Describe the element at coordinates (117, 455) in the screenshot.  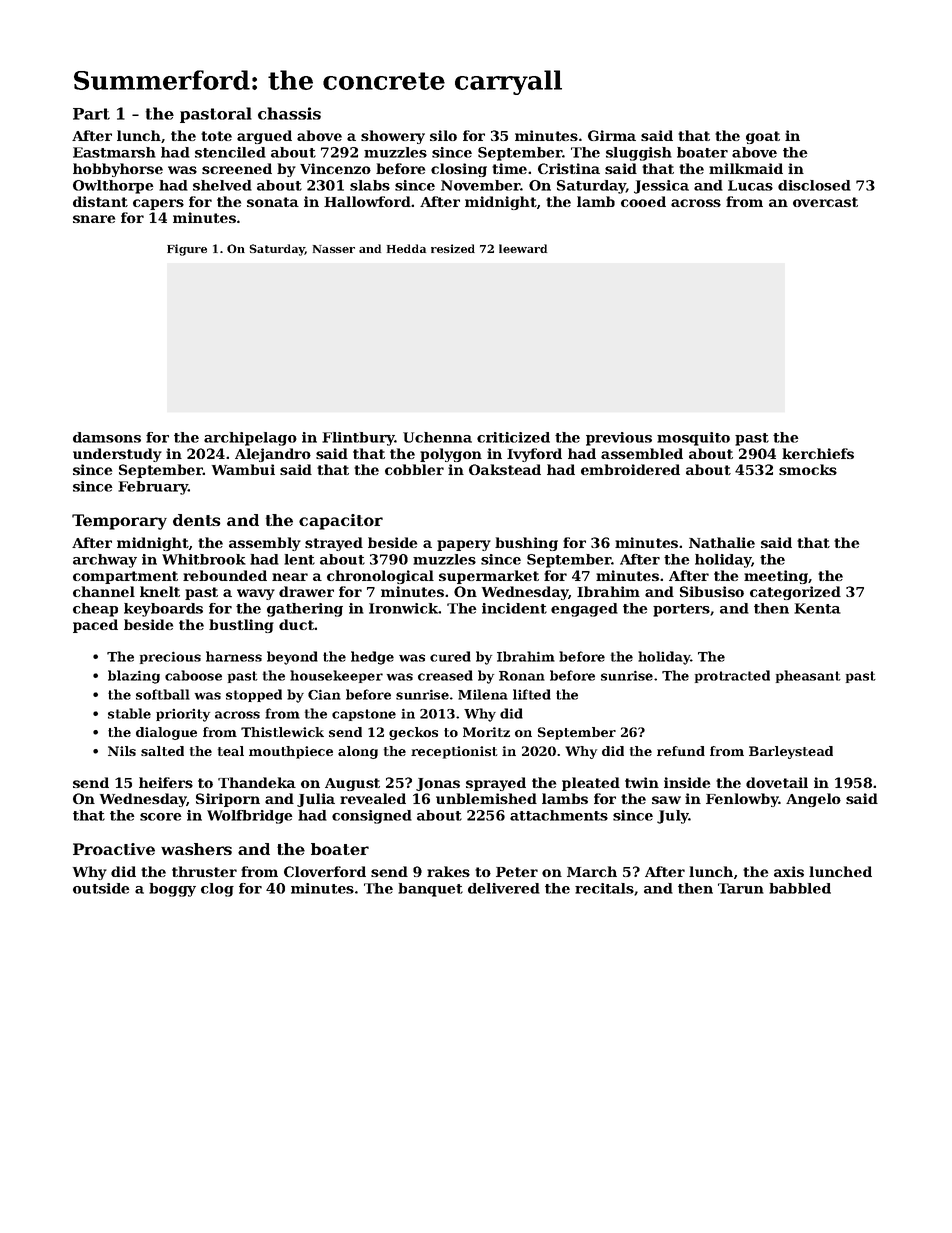
I see `understudy` at that location.
